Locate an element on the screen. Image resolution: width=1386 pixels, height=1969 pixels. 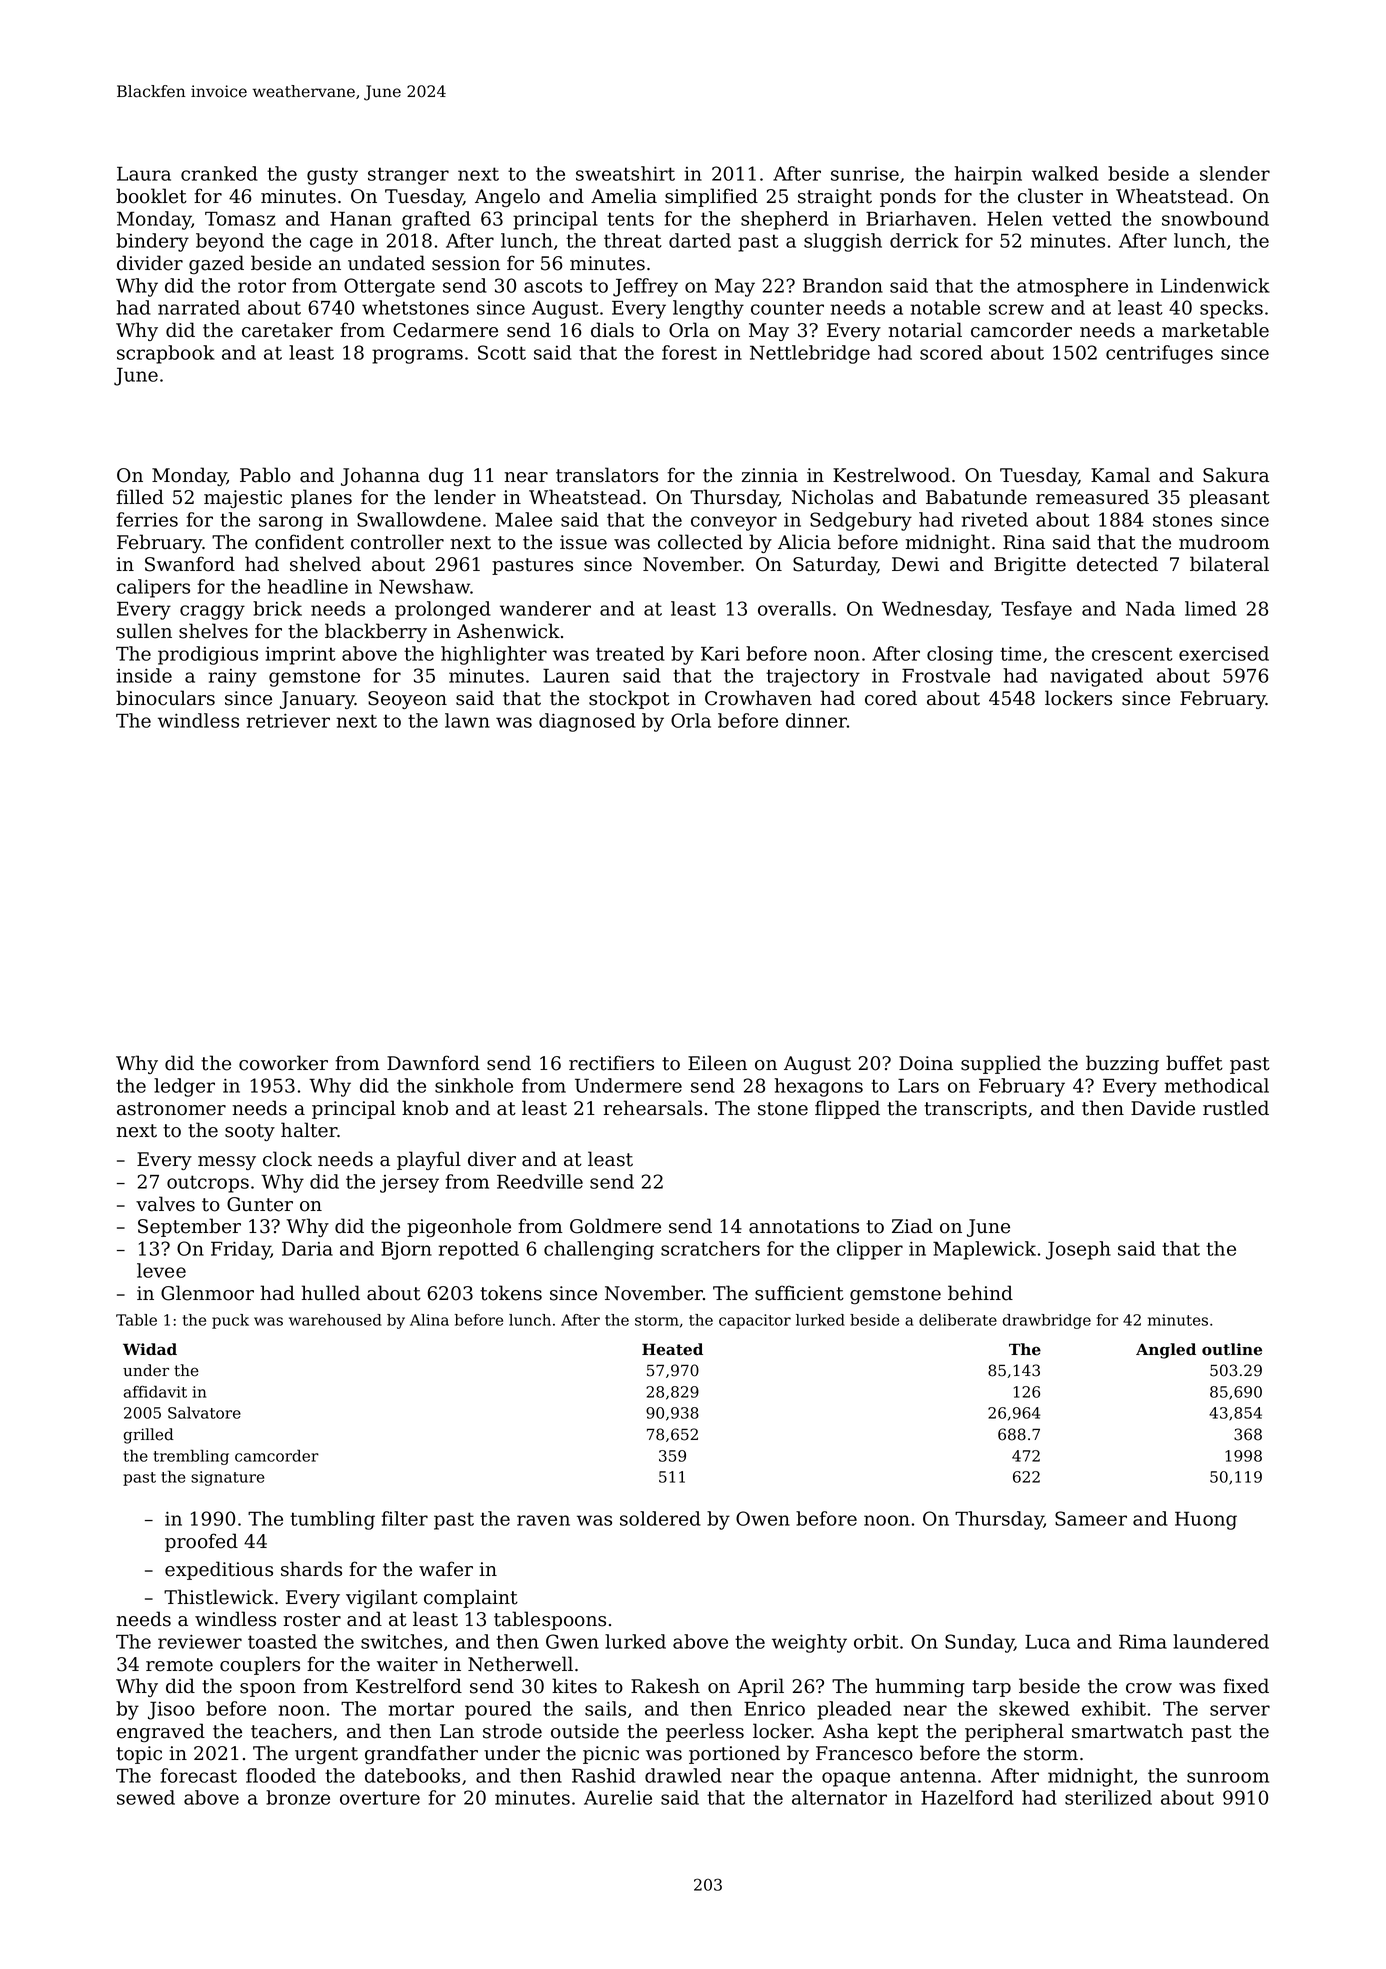
Ziad is located at coordinates (912, 1226).
